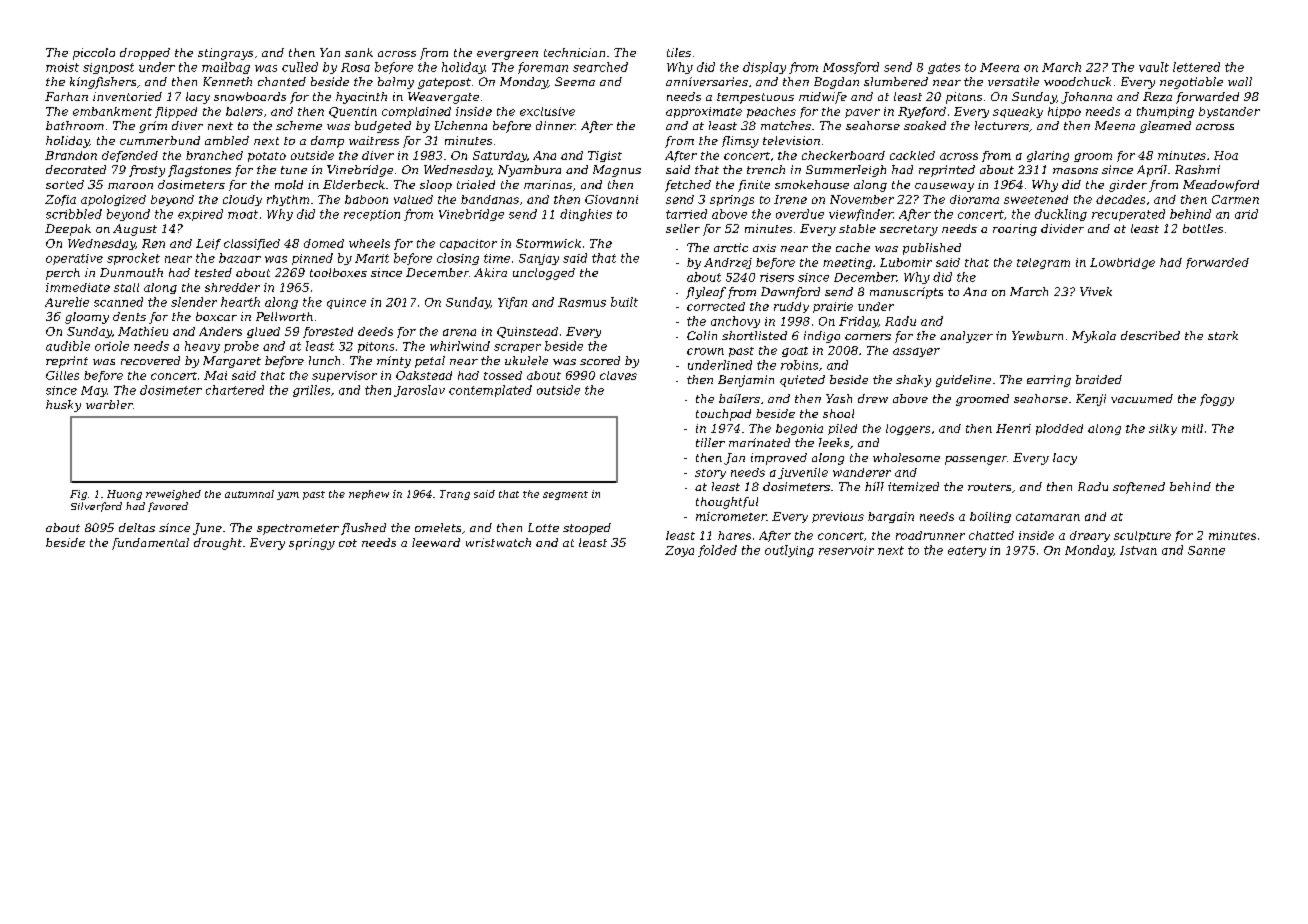 This image has width=1308, height=924. Describe the element at coordinates (153, 127) in the image. I see `grim` at that location.
